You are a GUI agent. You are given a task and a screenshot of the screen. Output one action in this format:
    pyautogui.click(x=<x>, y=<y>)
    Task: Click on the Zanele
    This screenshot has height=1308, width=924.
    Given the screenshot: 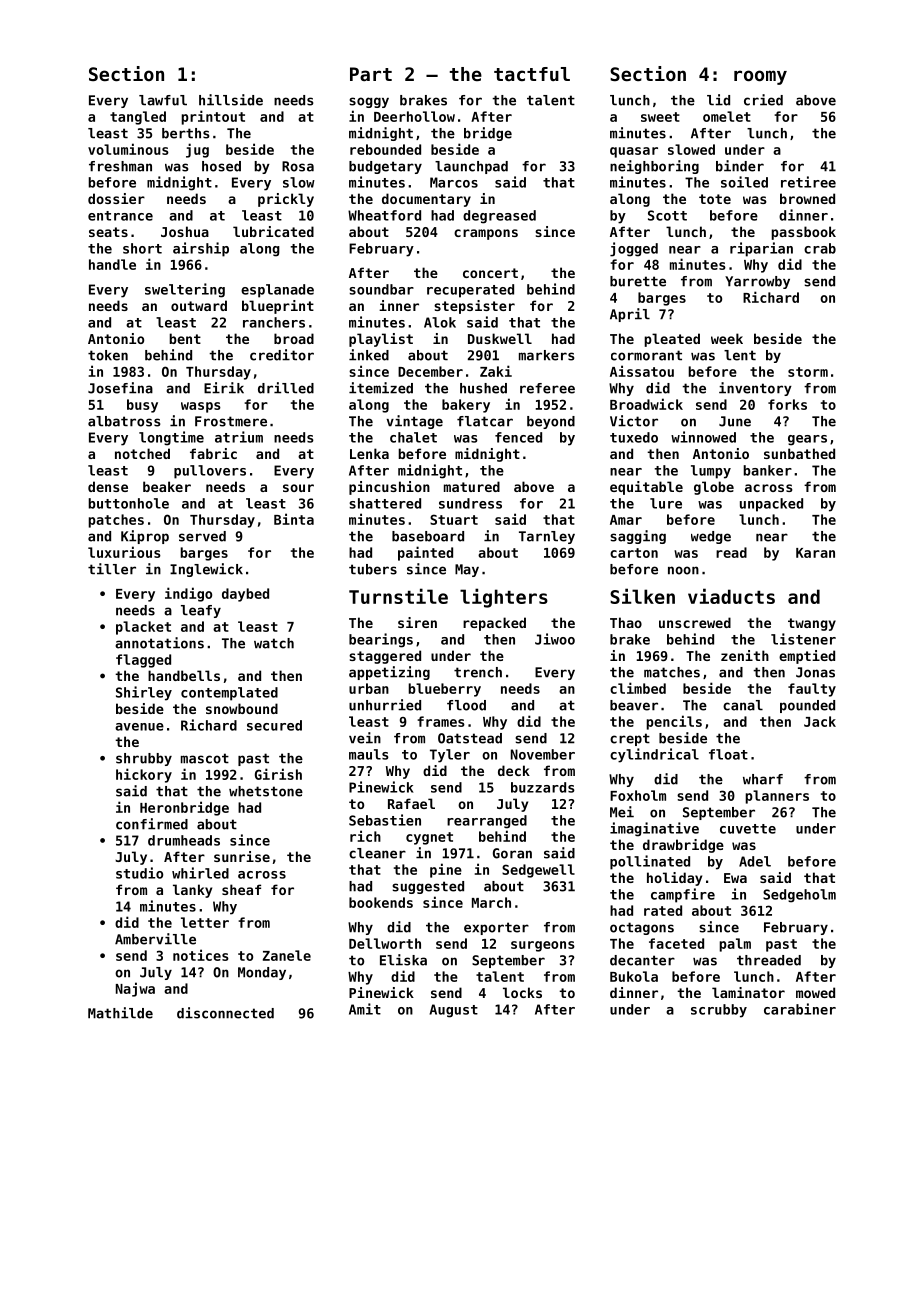 What is the action you would take?
    pyautogui.click(x=287, y=955)
